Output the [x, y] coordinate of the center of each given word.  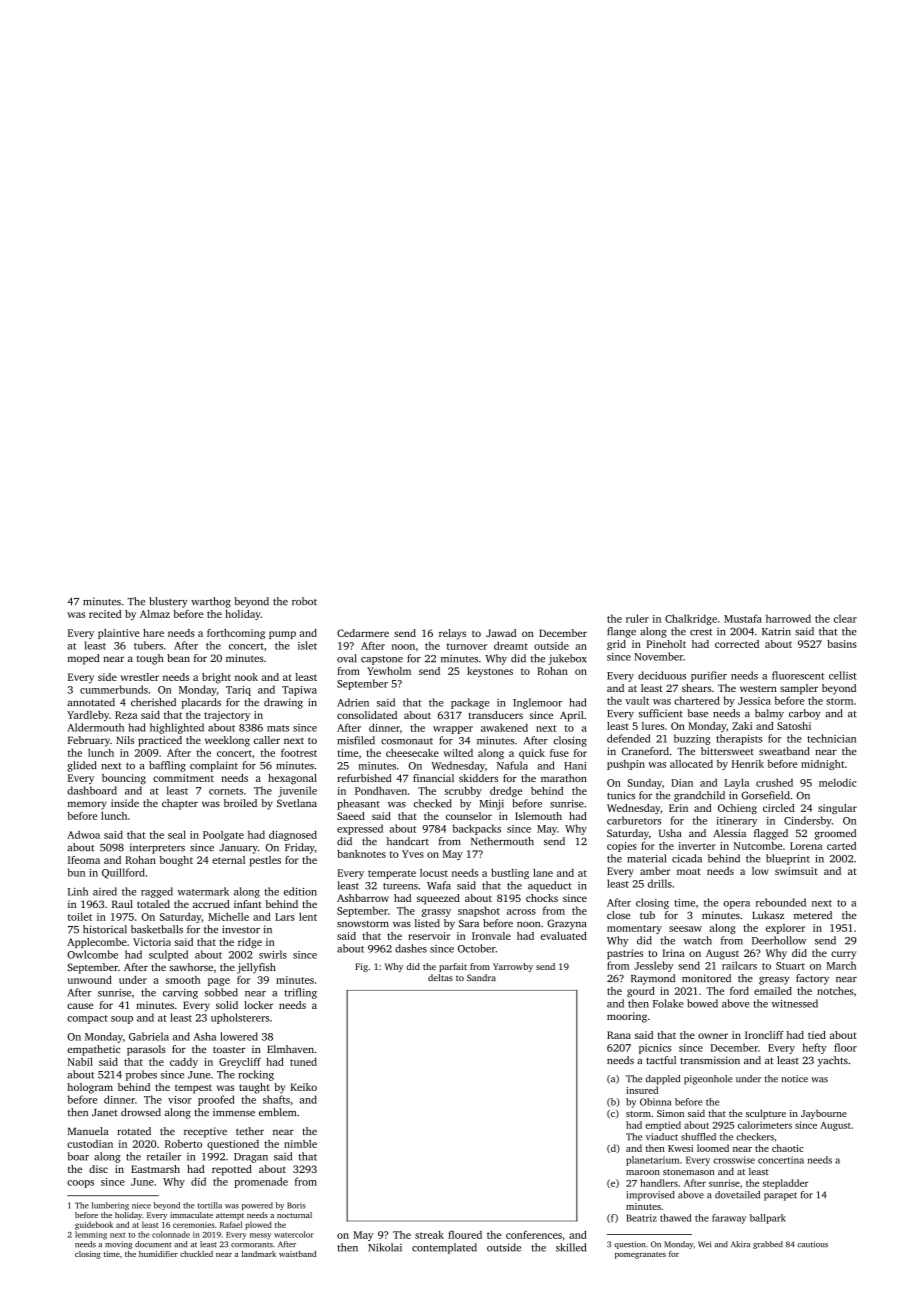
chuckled [196, 1254]
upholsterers [240, 1018]
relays [452, 634]
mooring [627, 1017]
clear [845, 618]
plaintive [119, 634]
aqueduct [550, 886]
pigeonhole [708, 1080]
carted [841, 846]
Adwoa [83, 834]
